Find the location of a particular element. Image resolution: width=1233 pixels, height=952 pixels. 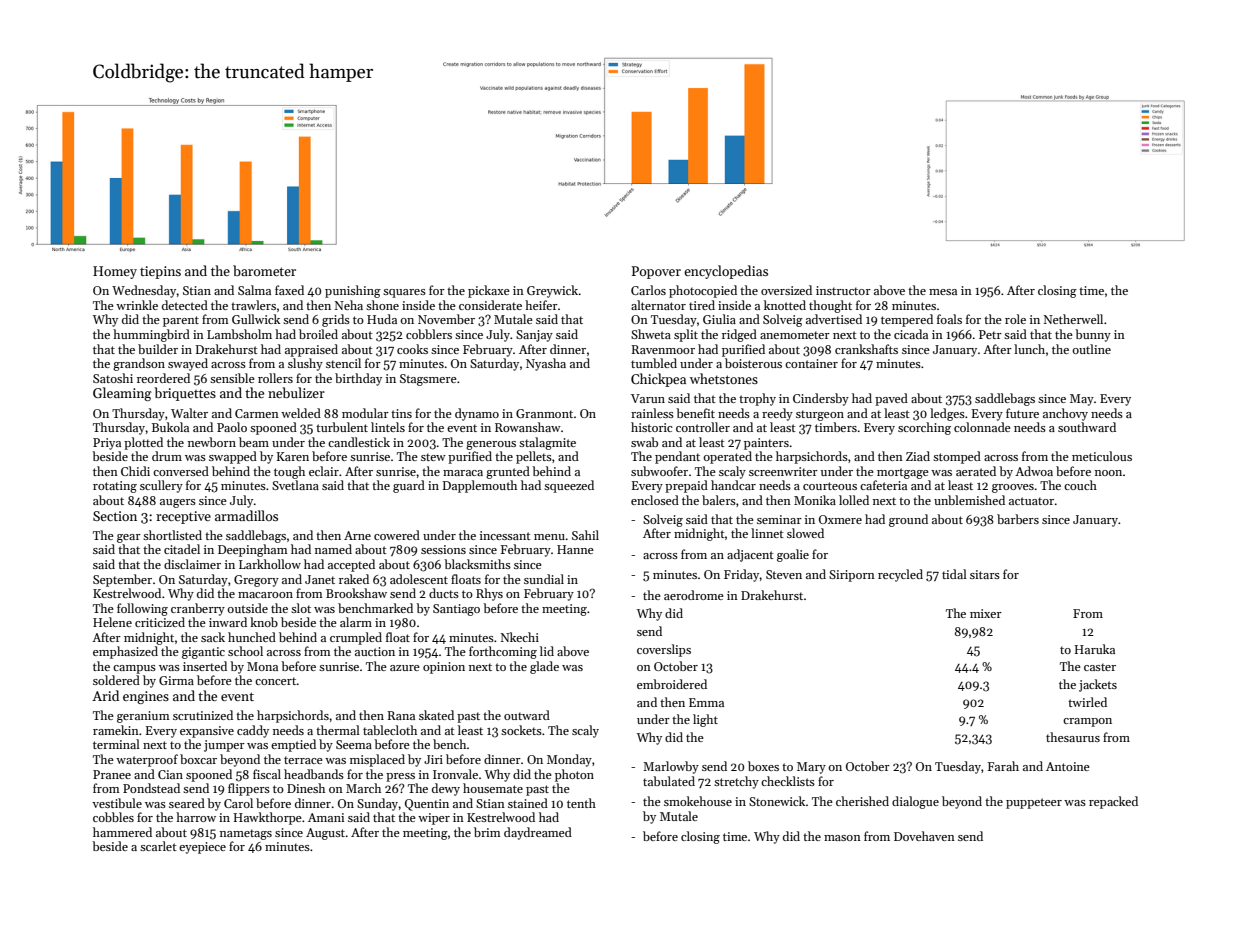

whetstones is located at coordinates (724, 378).
